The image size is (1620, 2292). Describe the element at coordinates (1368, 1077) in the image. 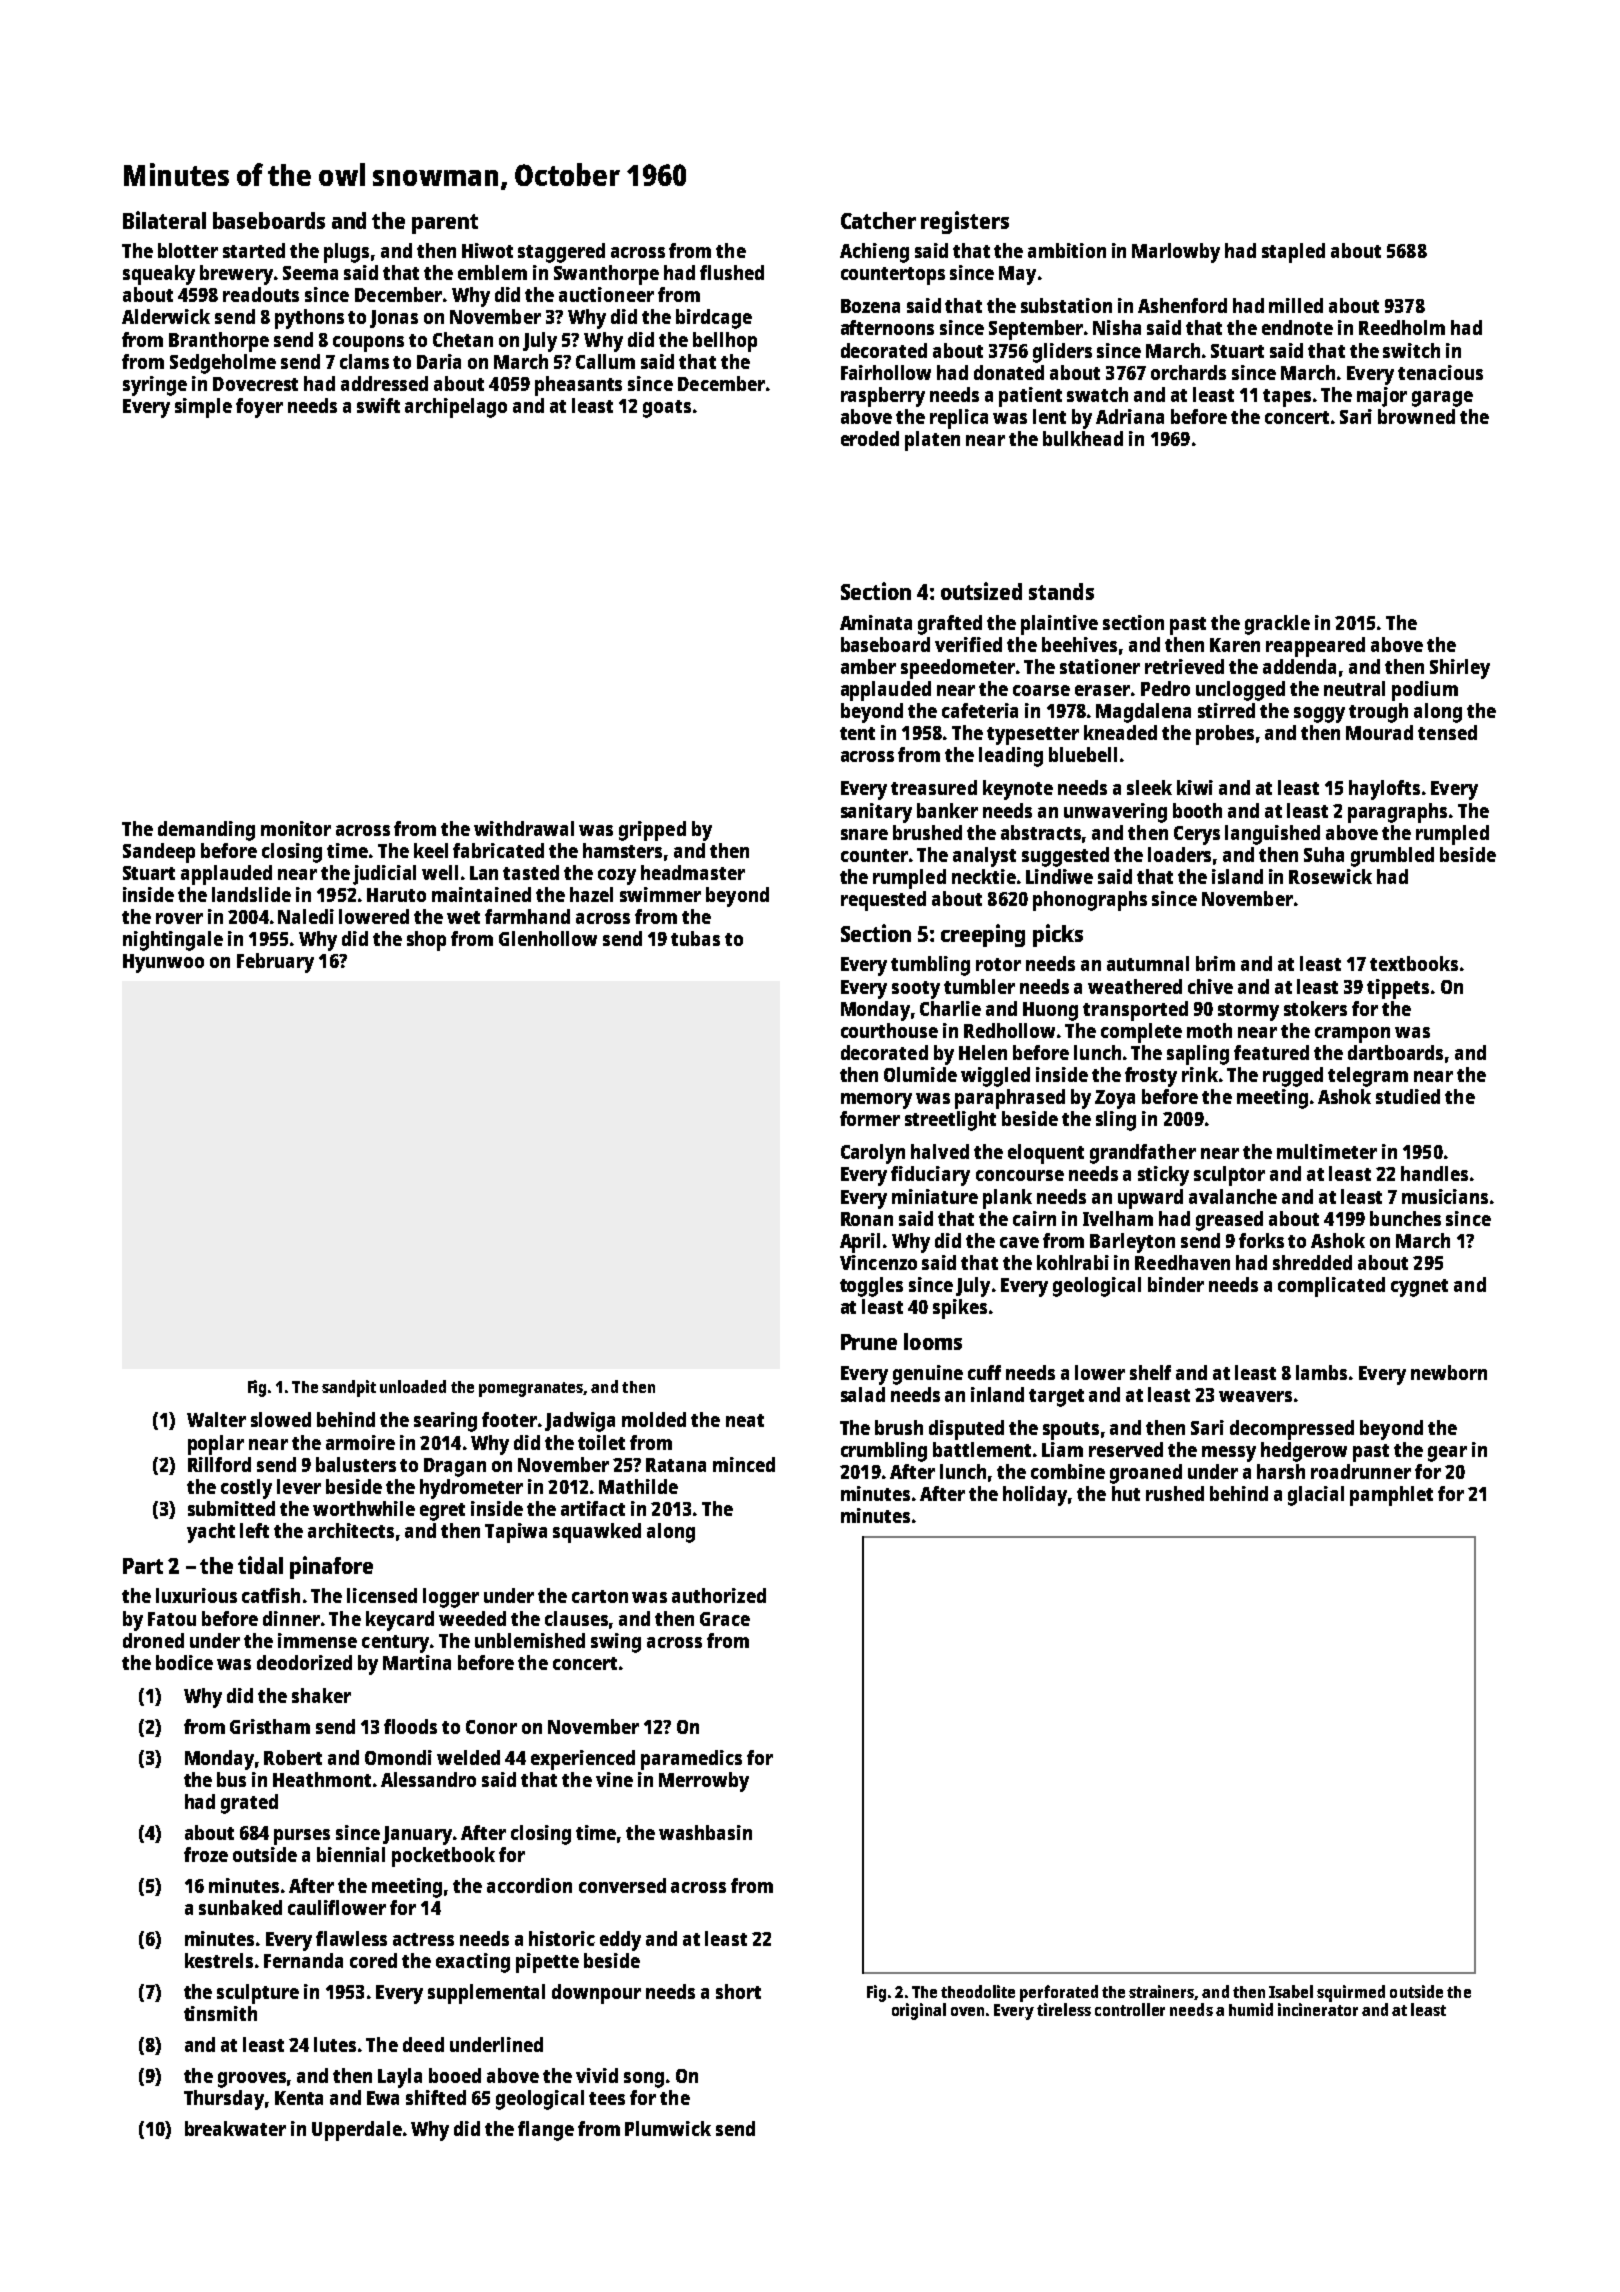

I see `telegram` at that location.
